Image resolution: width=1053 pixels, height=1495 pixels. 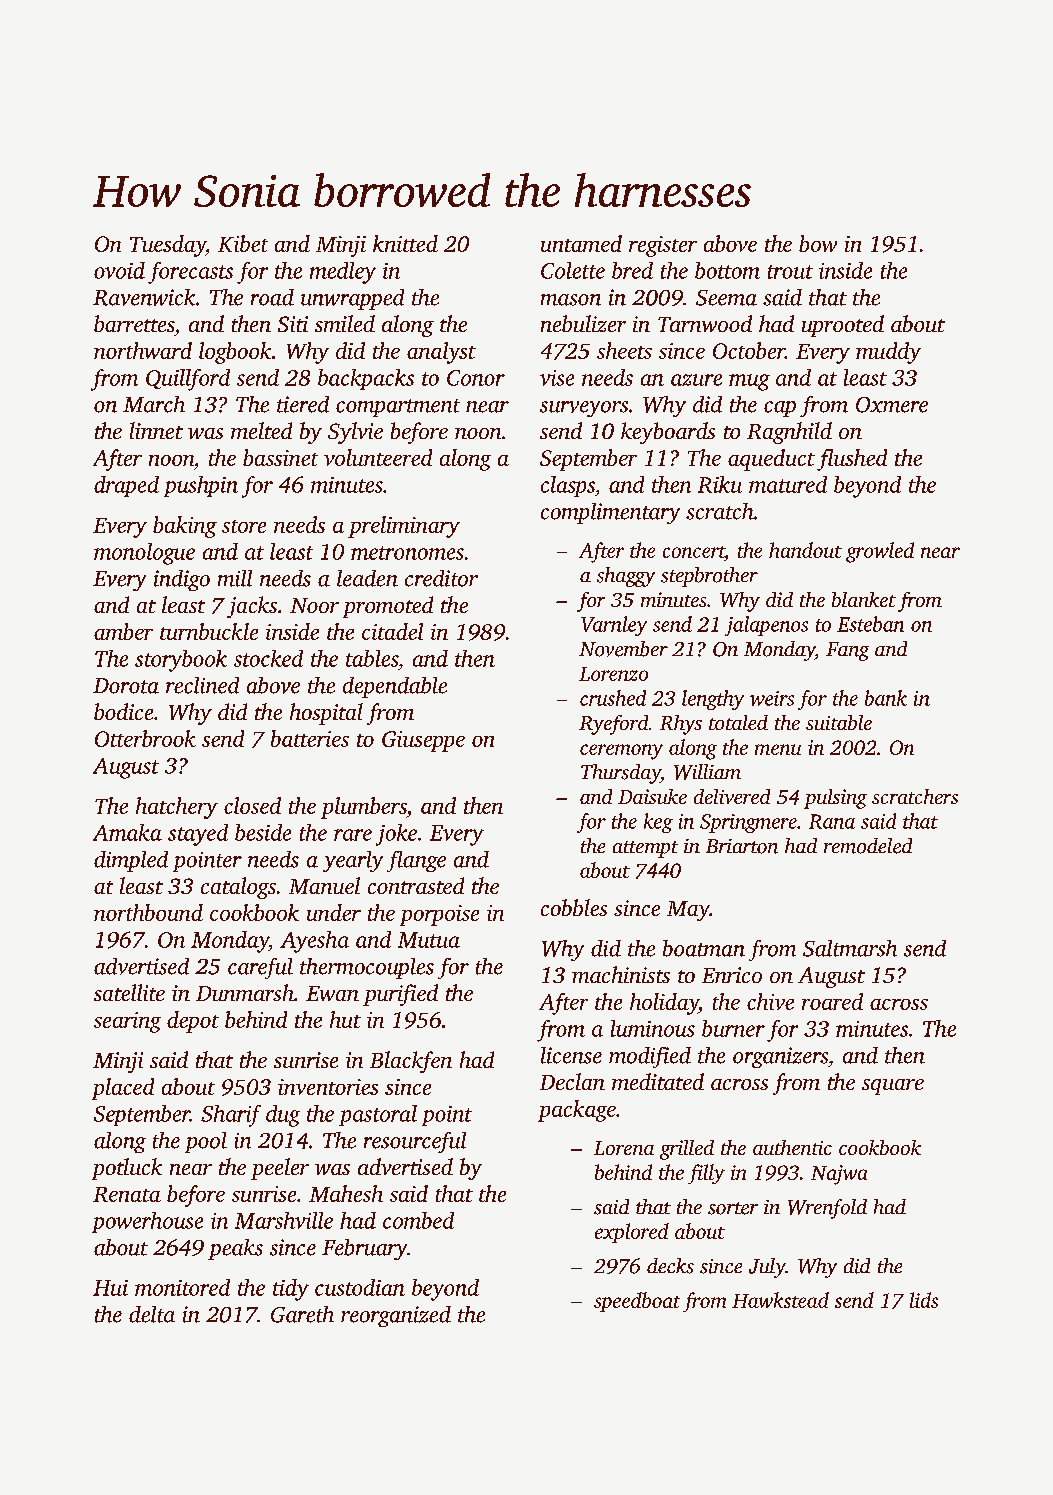 What do you see at coordinates (123, 1089) in the screenshot?
I see `placed` at bounding box center [123, 1089].
